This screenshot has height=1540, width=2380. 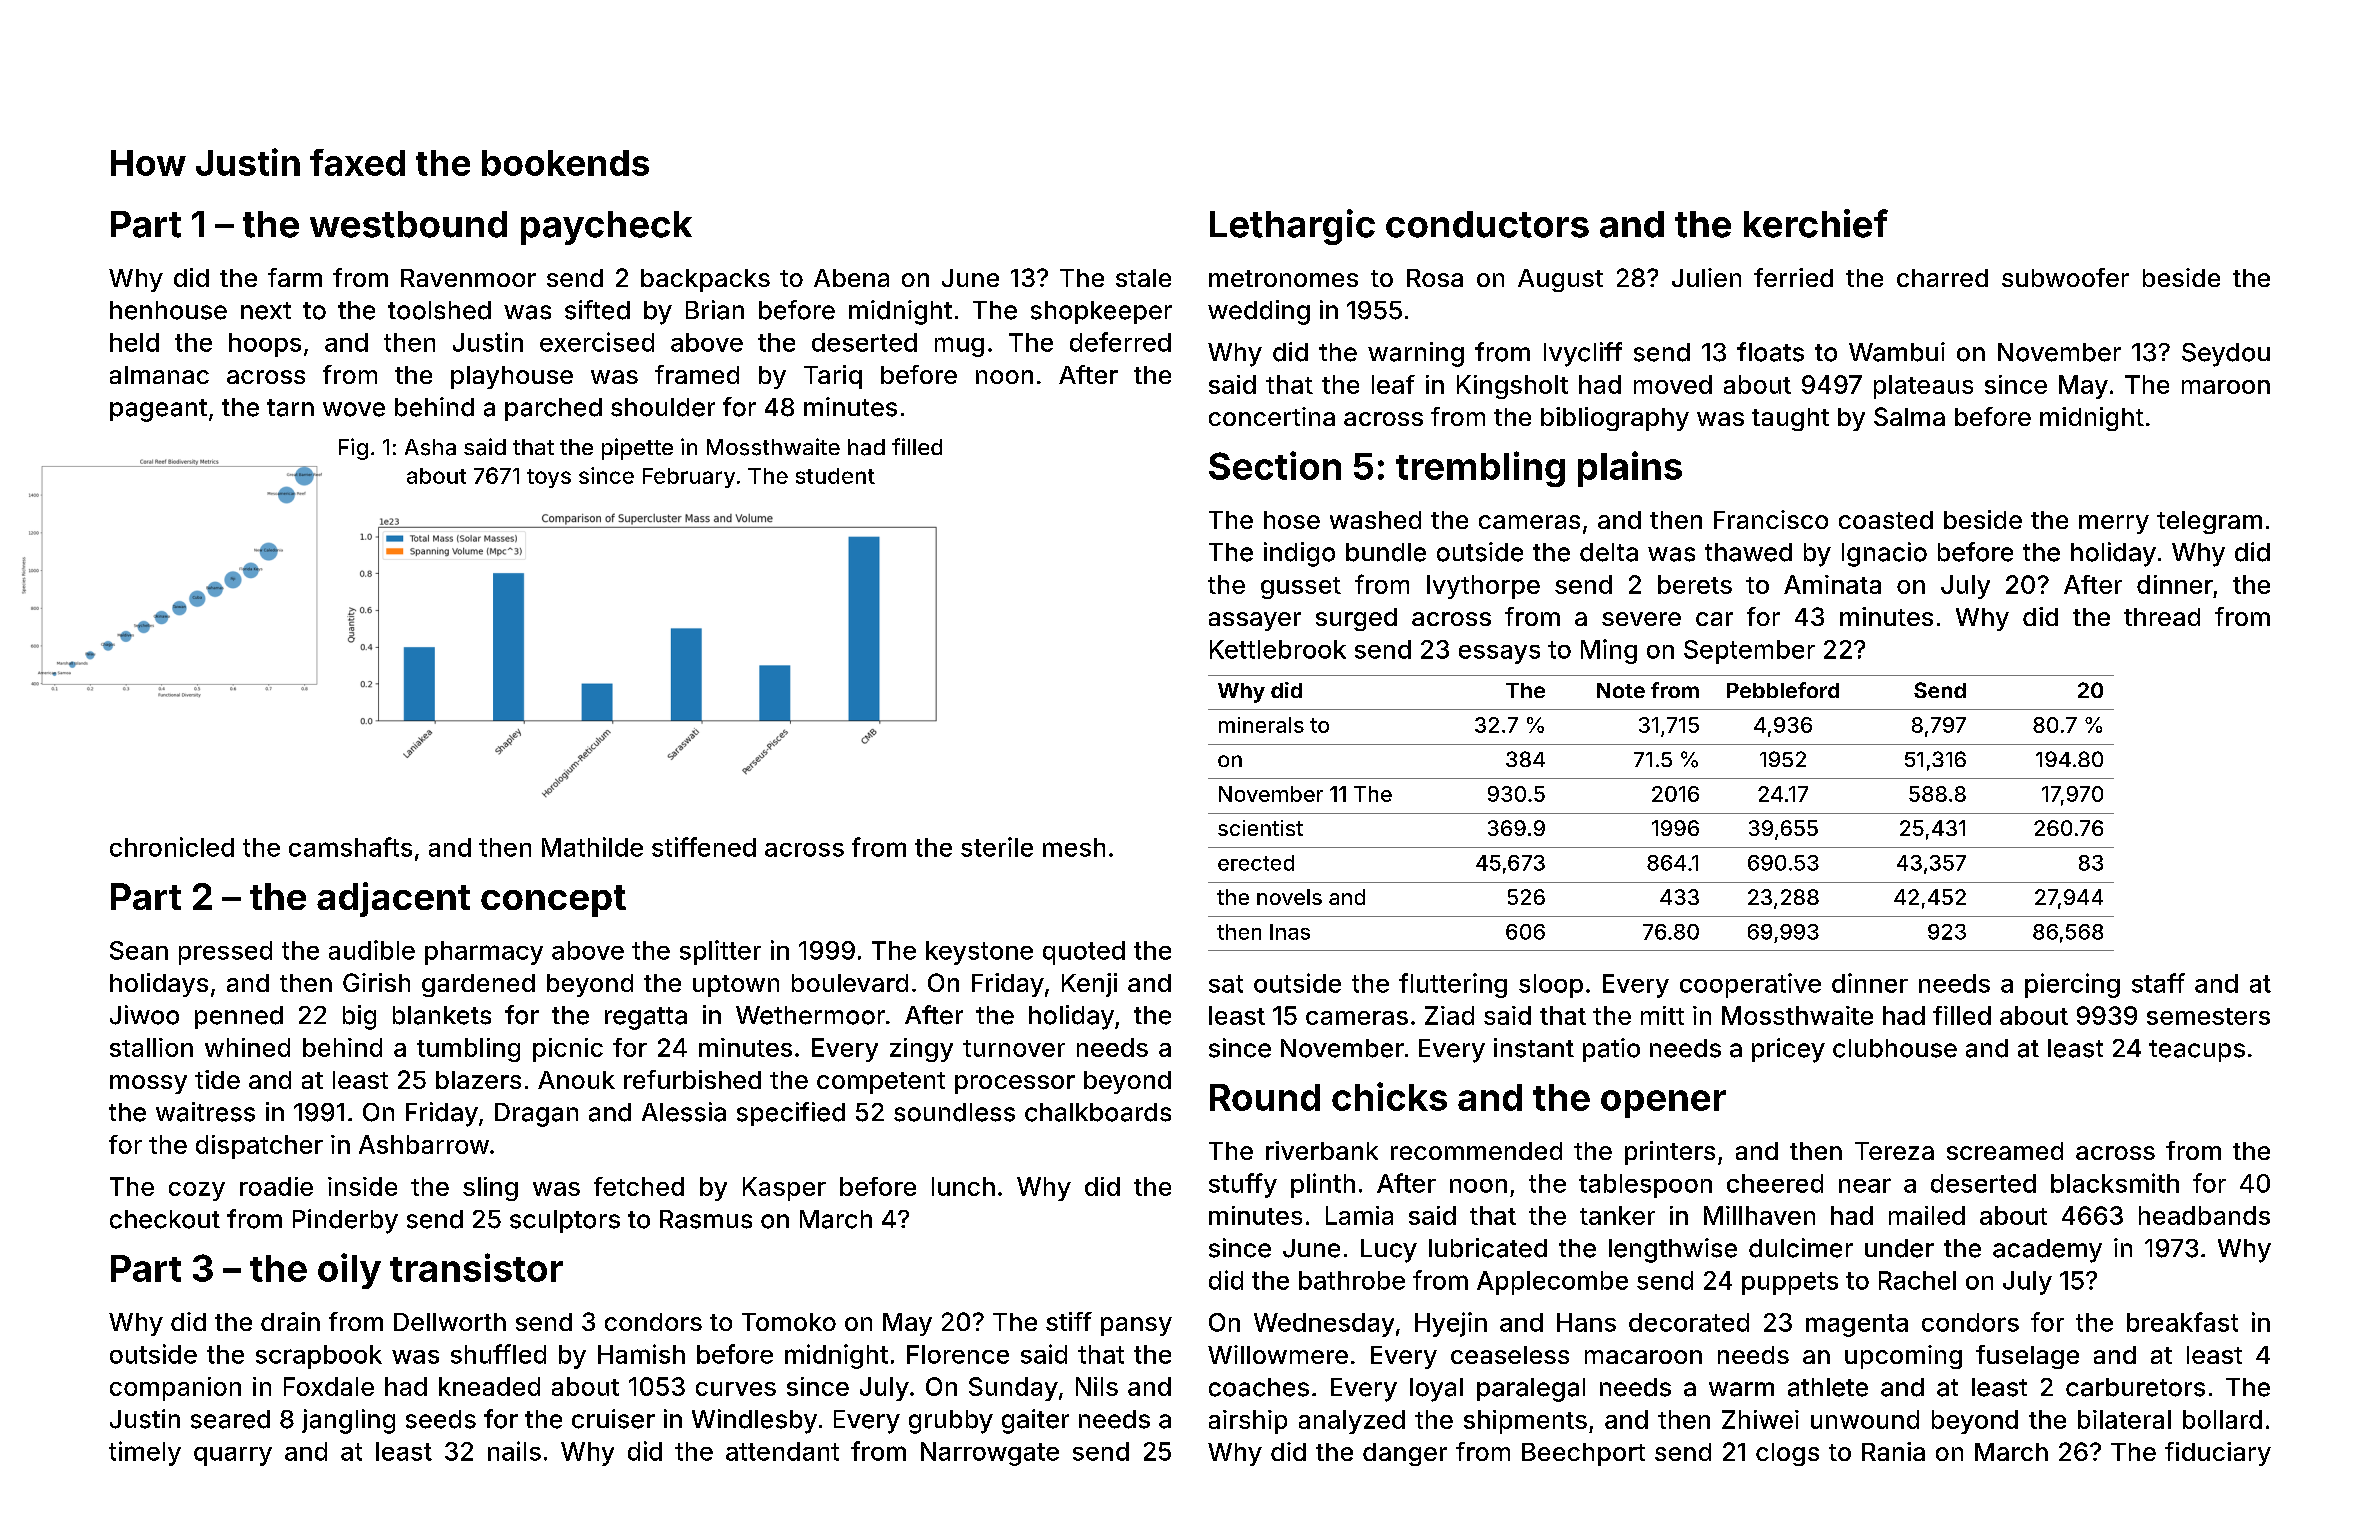 I want to click on piercing, so click(x=2072, y=985).
